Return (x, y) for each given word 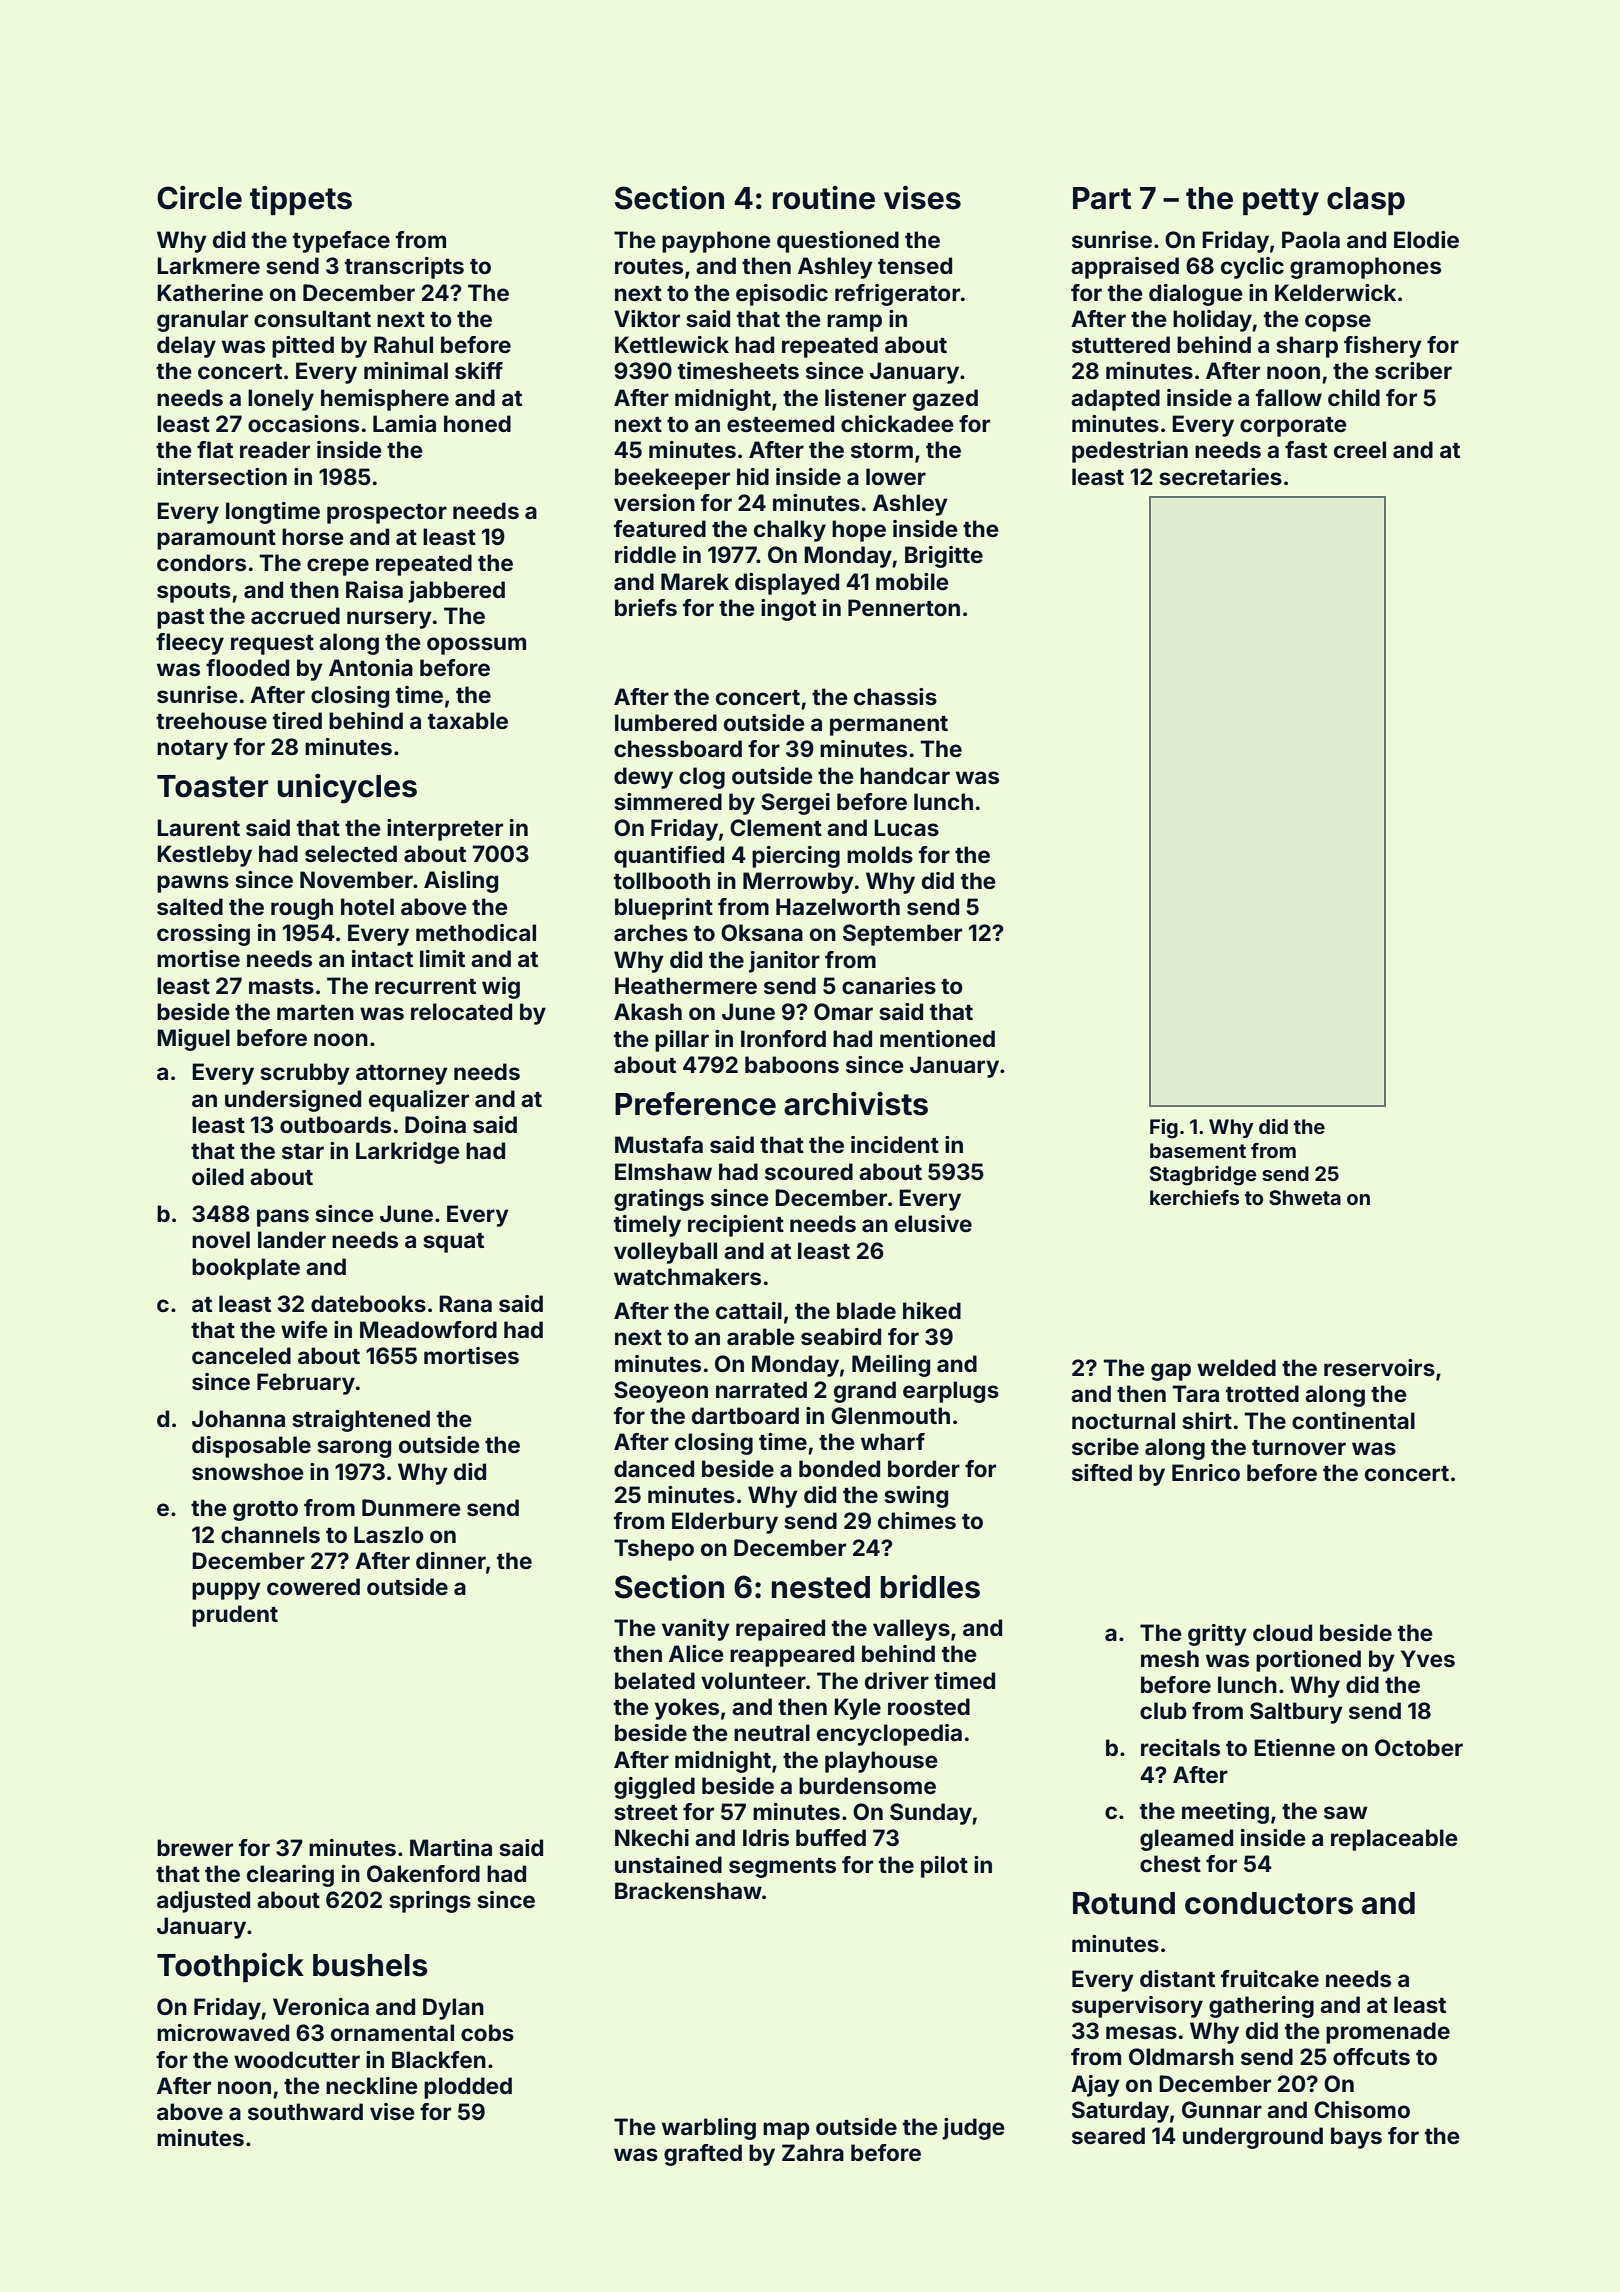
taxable (468, 721)
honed (477, 424)
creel (1360, 450)
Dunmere (411, 1508)
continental (1353, 1420)
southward (305, 2111)
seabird (841, 1336)
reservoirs (1379, 1368)
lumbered (666, 723)
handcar (905, 775)
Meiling (891, 1366)
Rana (465, 1303)
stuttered (1121, 345)
